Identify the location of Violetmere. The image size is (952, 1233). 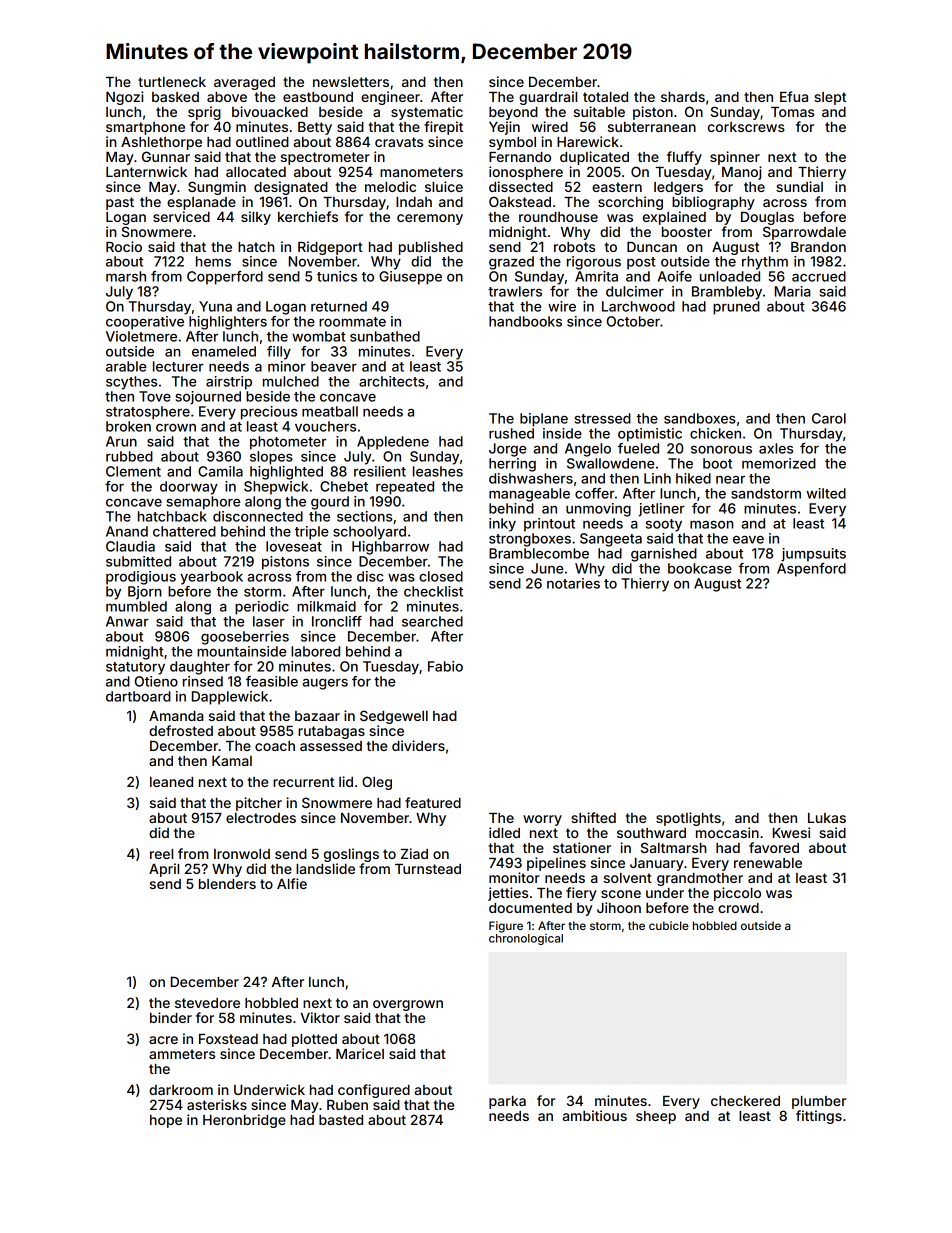
(141, 336).
